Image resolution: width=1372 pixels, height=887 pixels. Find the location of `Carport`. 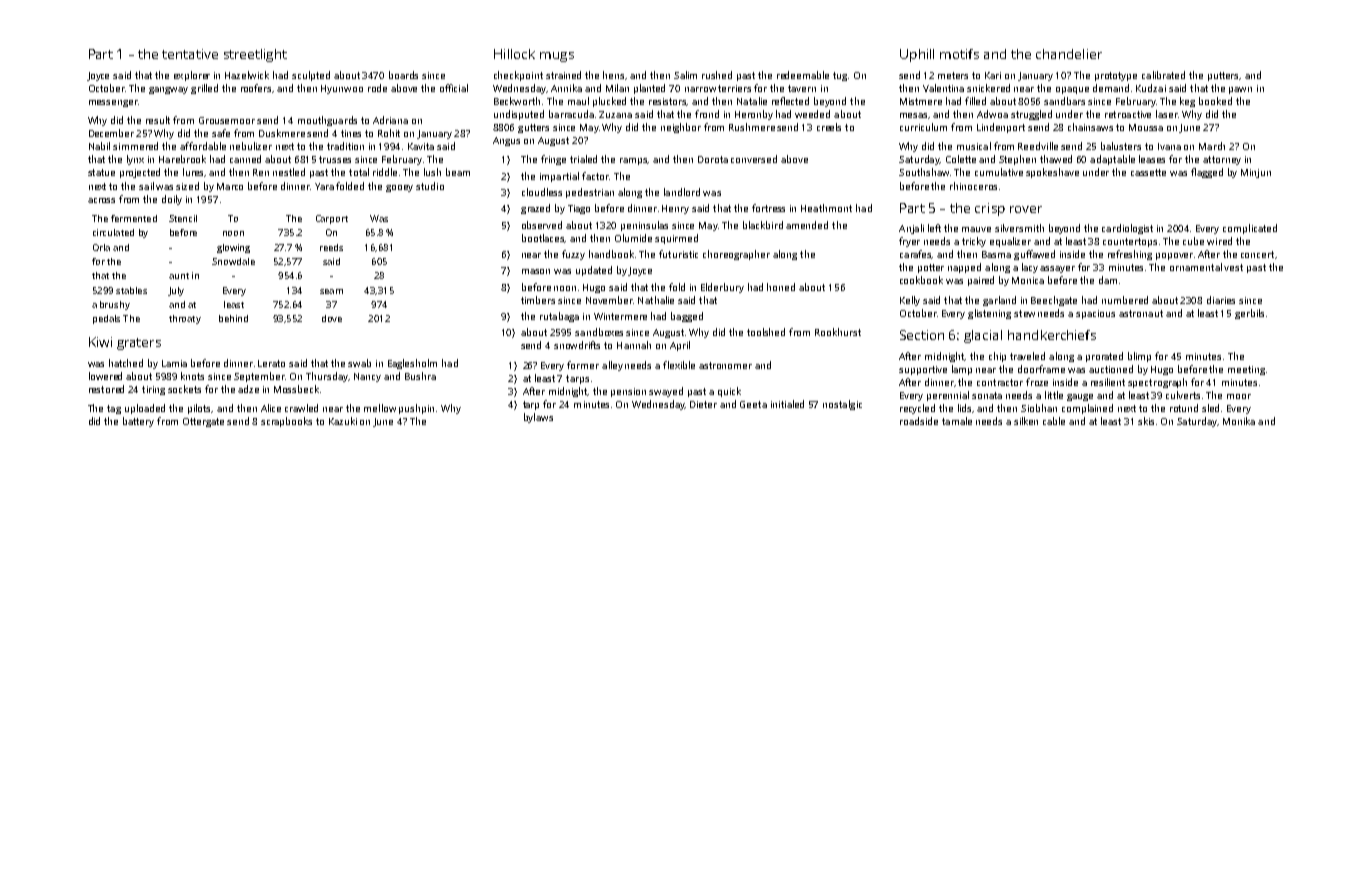

Carport is located at coordinates (332, 219).
